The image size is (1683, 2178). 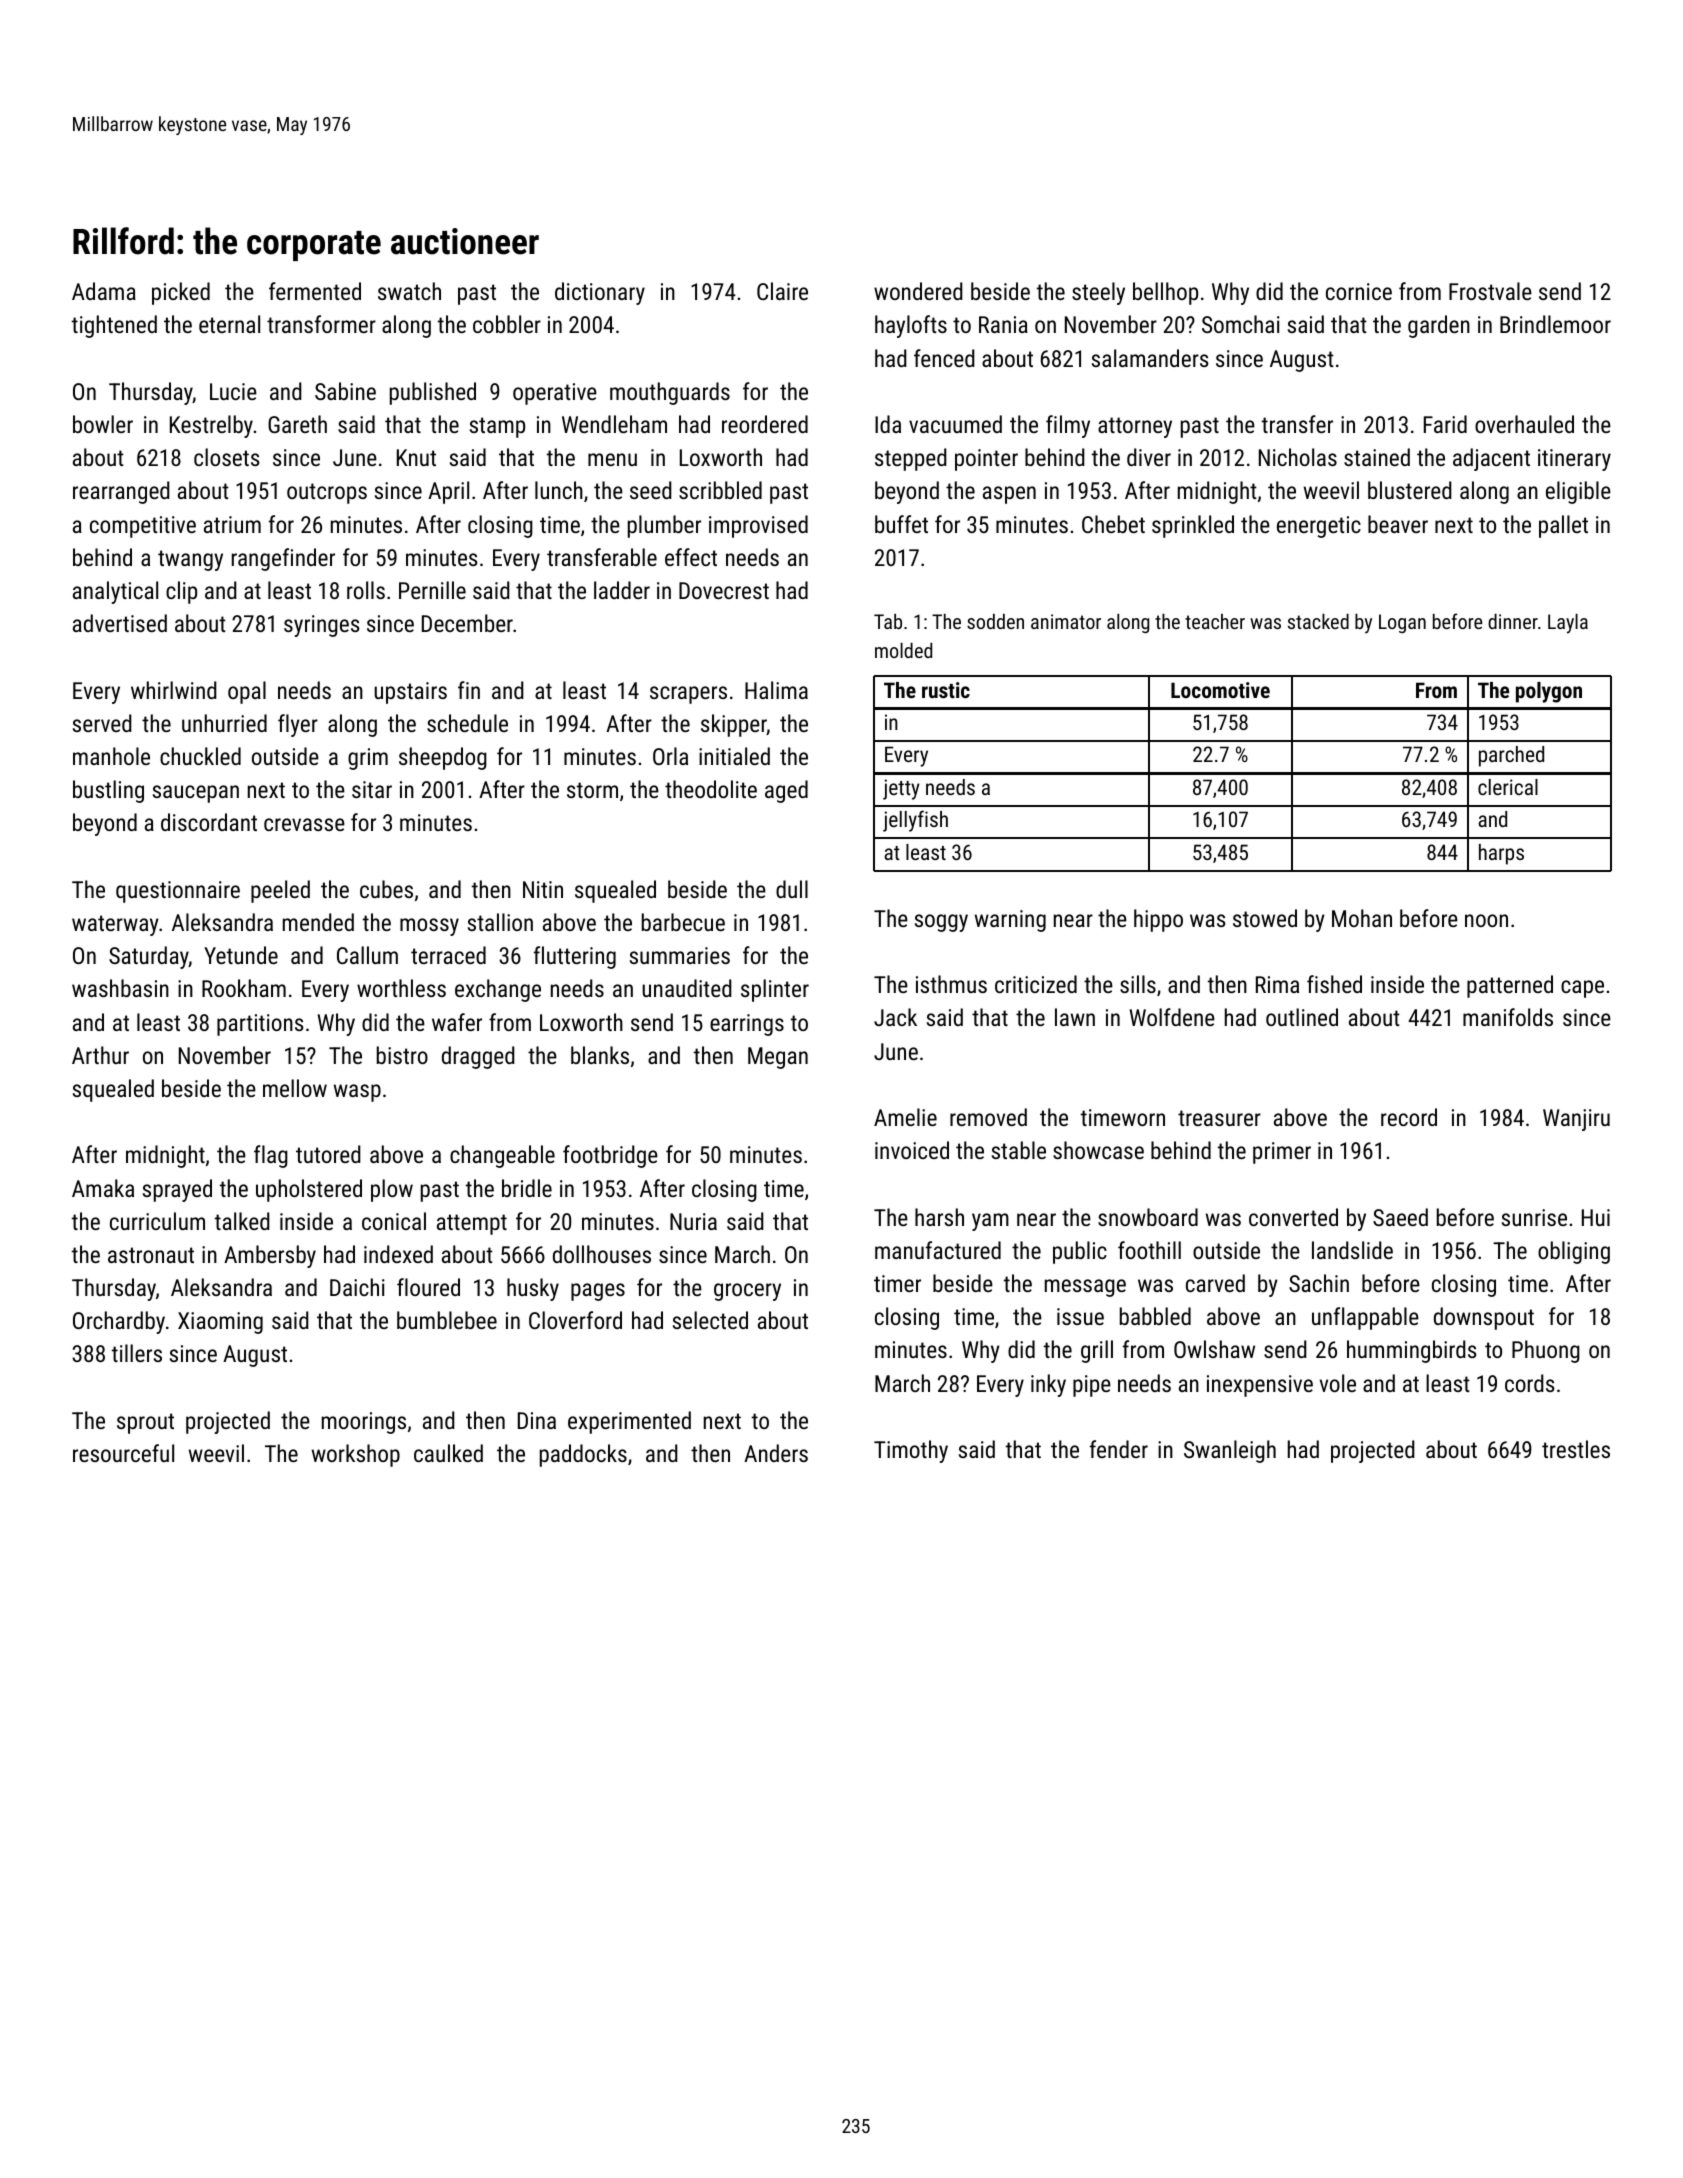 I want to click on upstairs, so click(x=410, y=693).
